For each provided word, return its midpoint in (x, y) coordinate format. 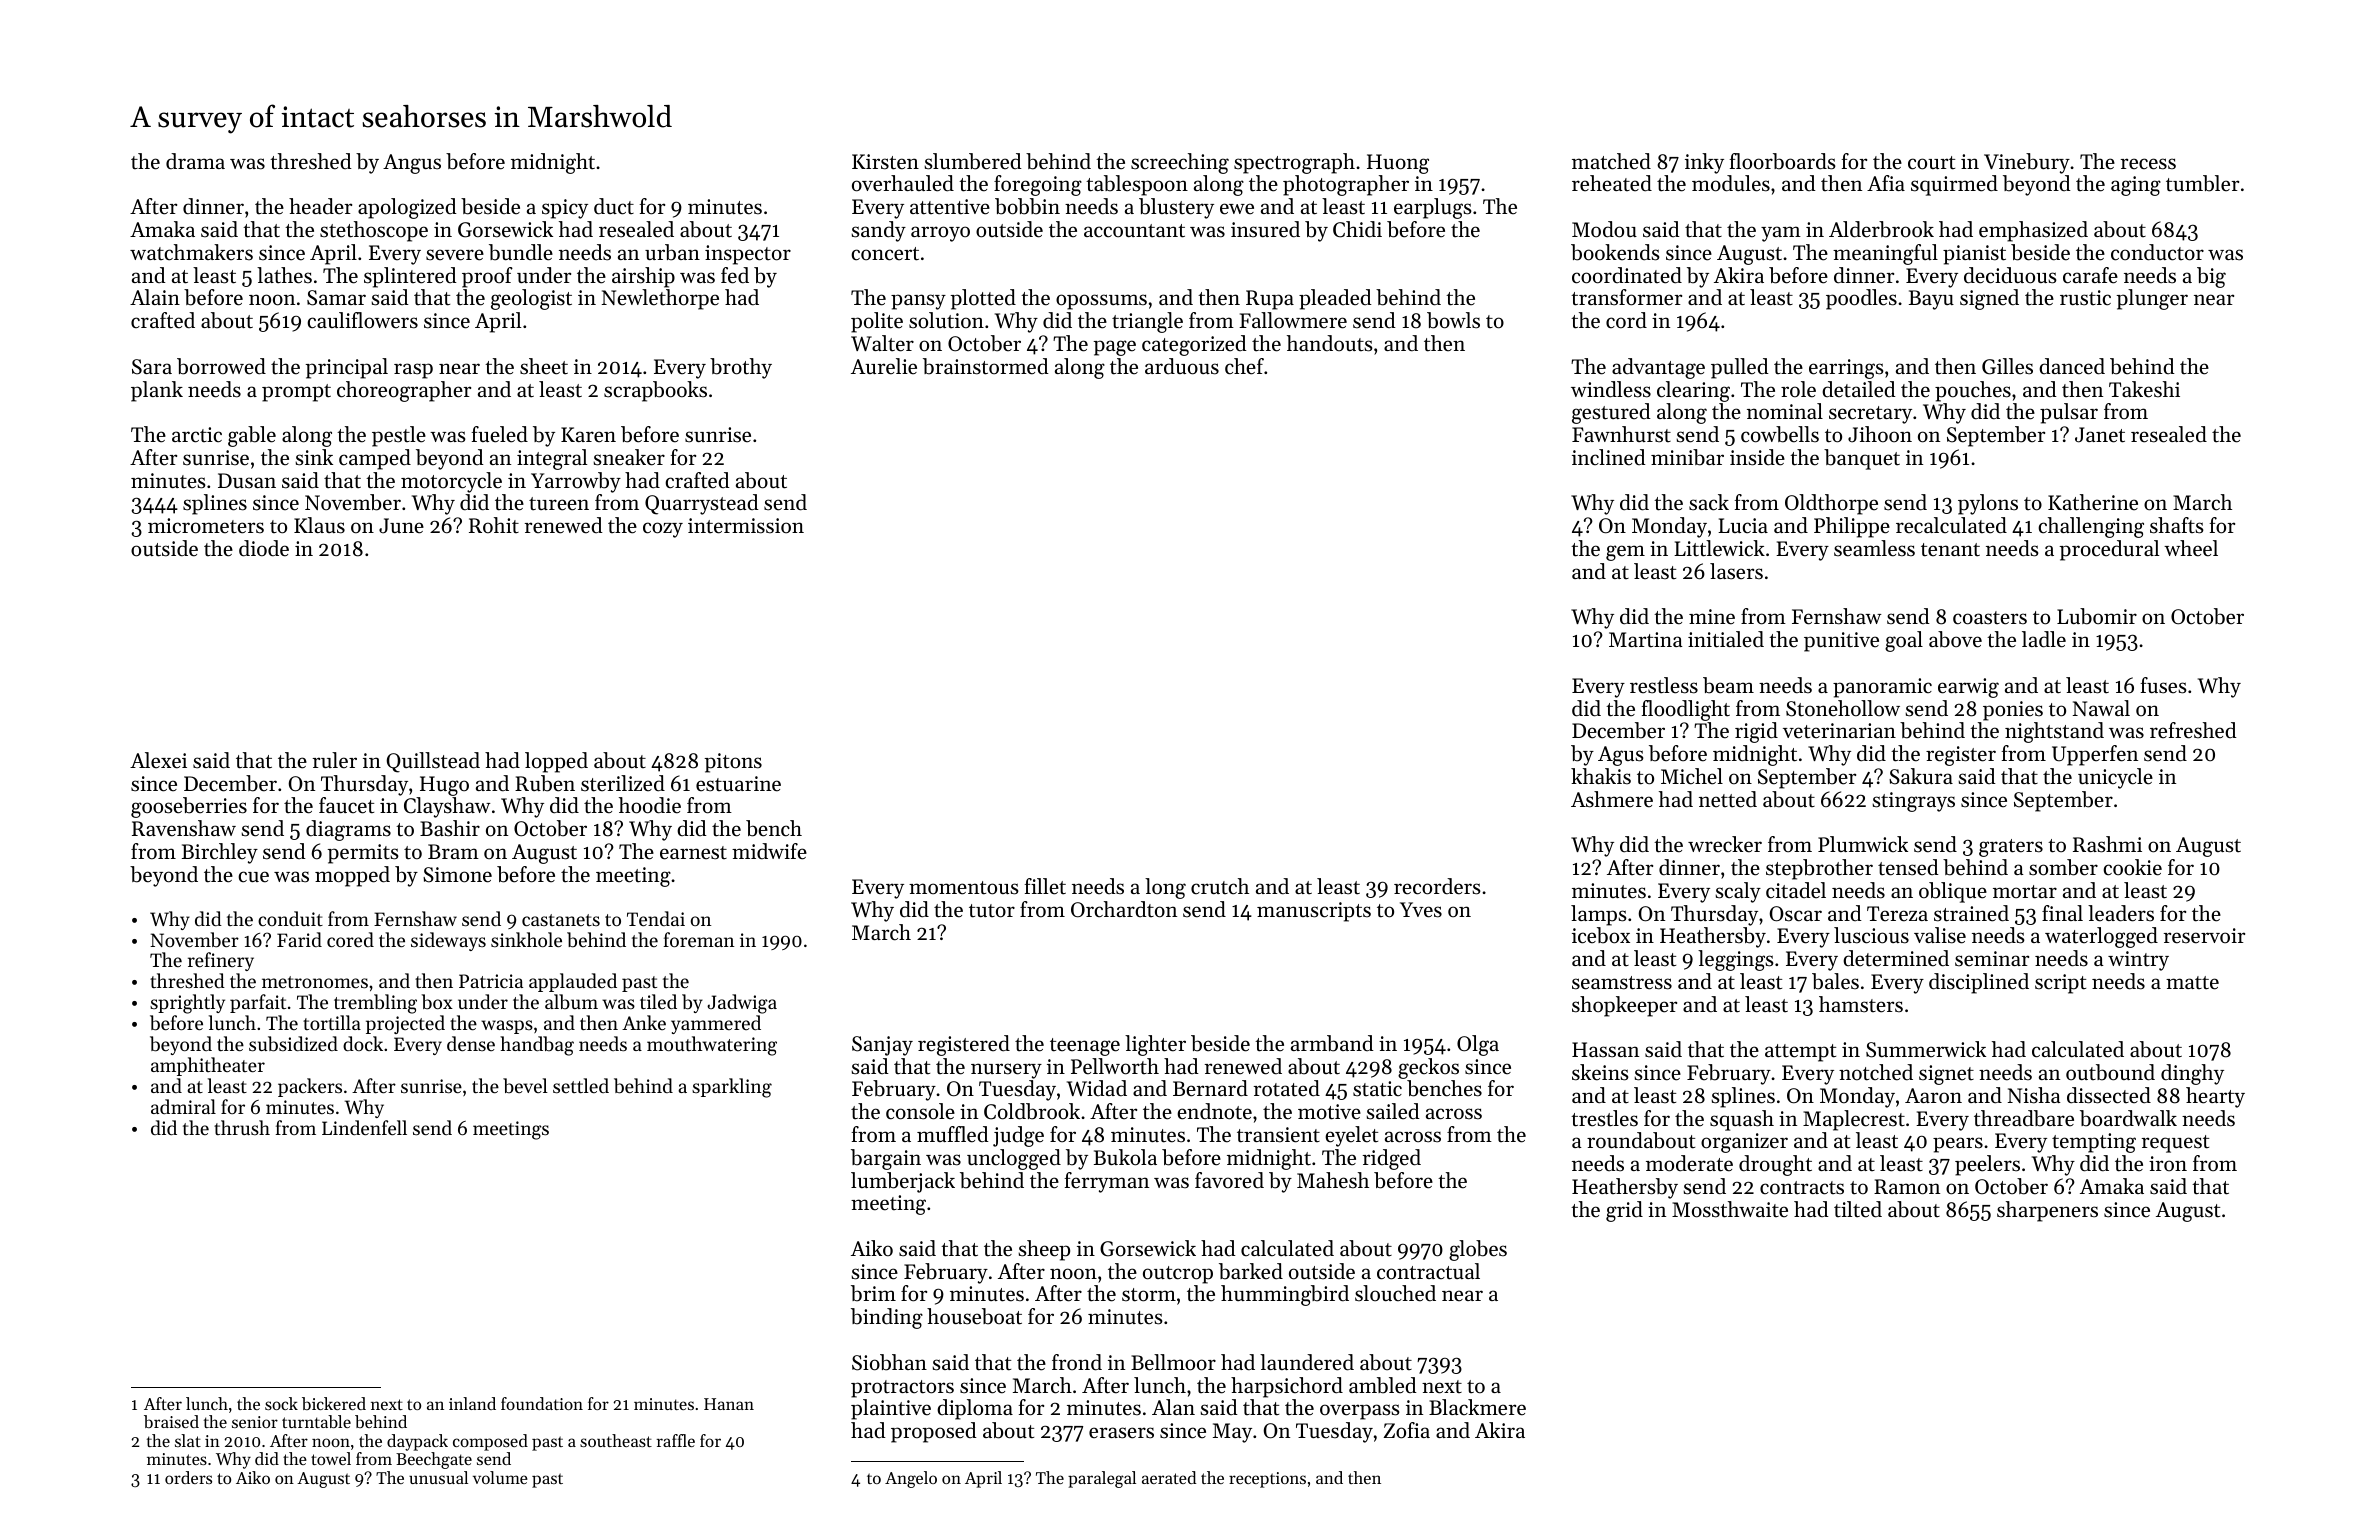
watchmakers (191, 252)
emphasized (2033, 231)
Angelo (911, 1479)
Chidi (1357, 229)
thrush (242, 1127)
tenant (1950, 550)
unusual (438, 1477)
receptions (1267, 1480)
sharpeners (2047, 1211)
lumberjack (903, 1182)
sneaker (629, 457)
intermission (746, 526)
